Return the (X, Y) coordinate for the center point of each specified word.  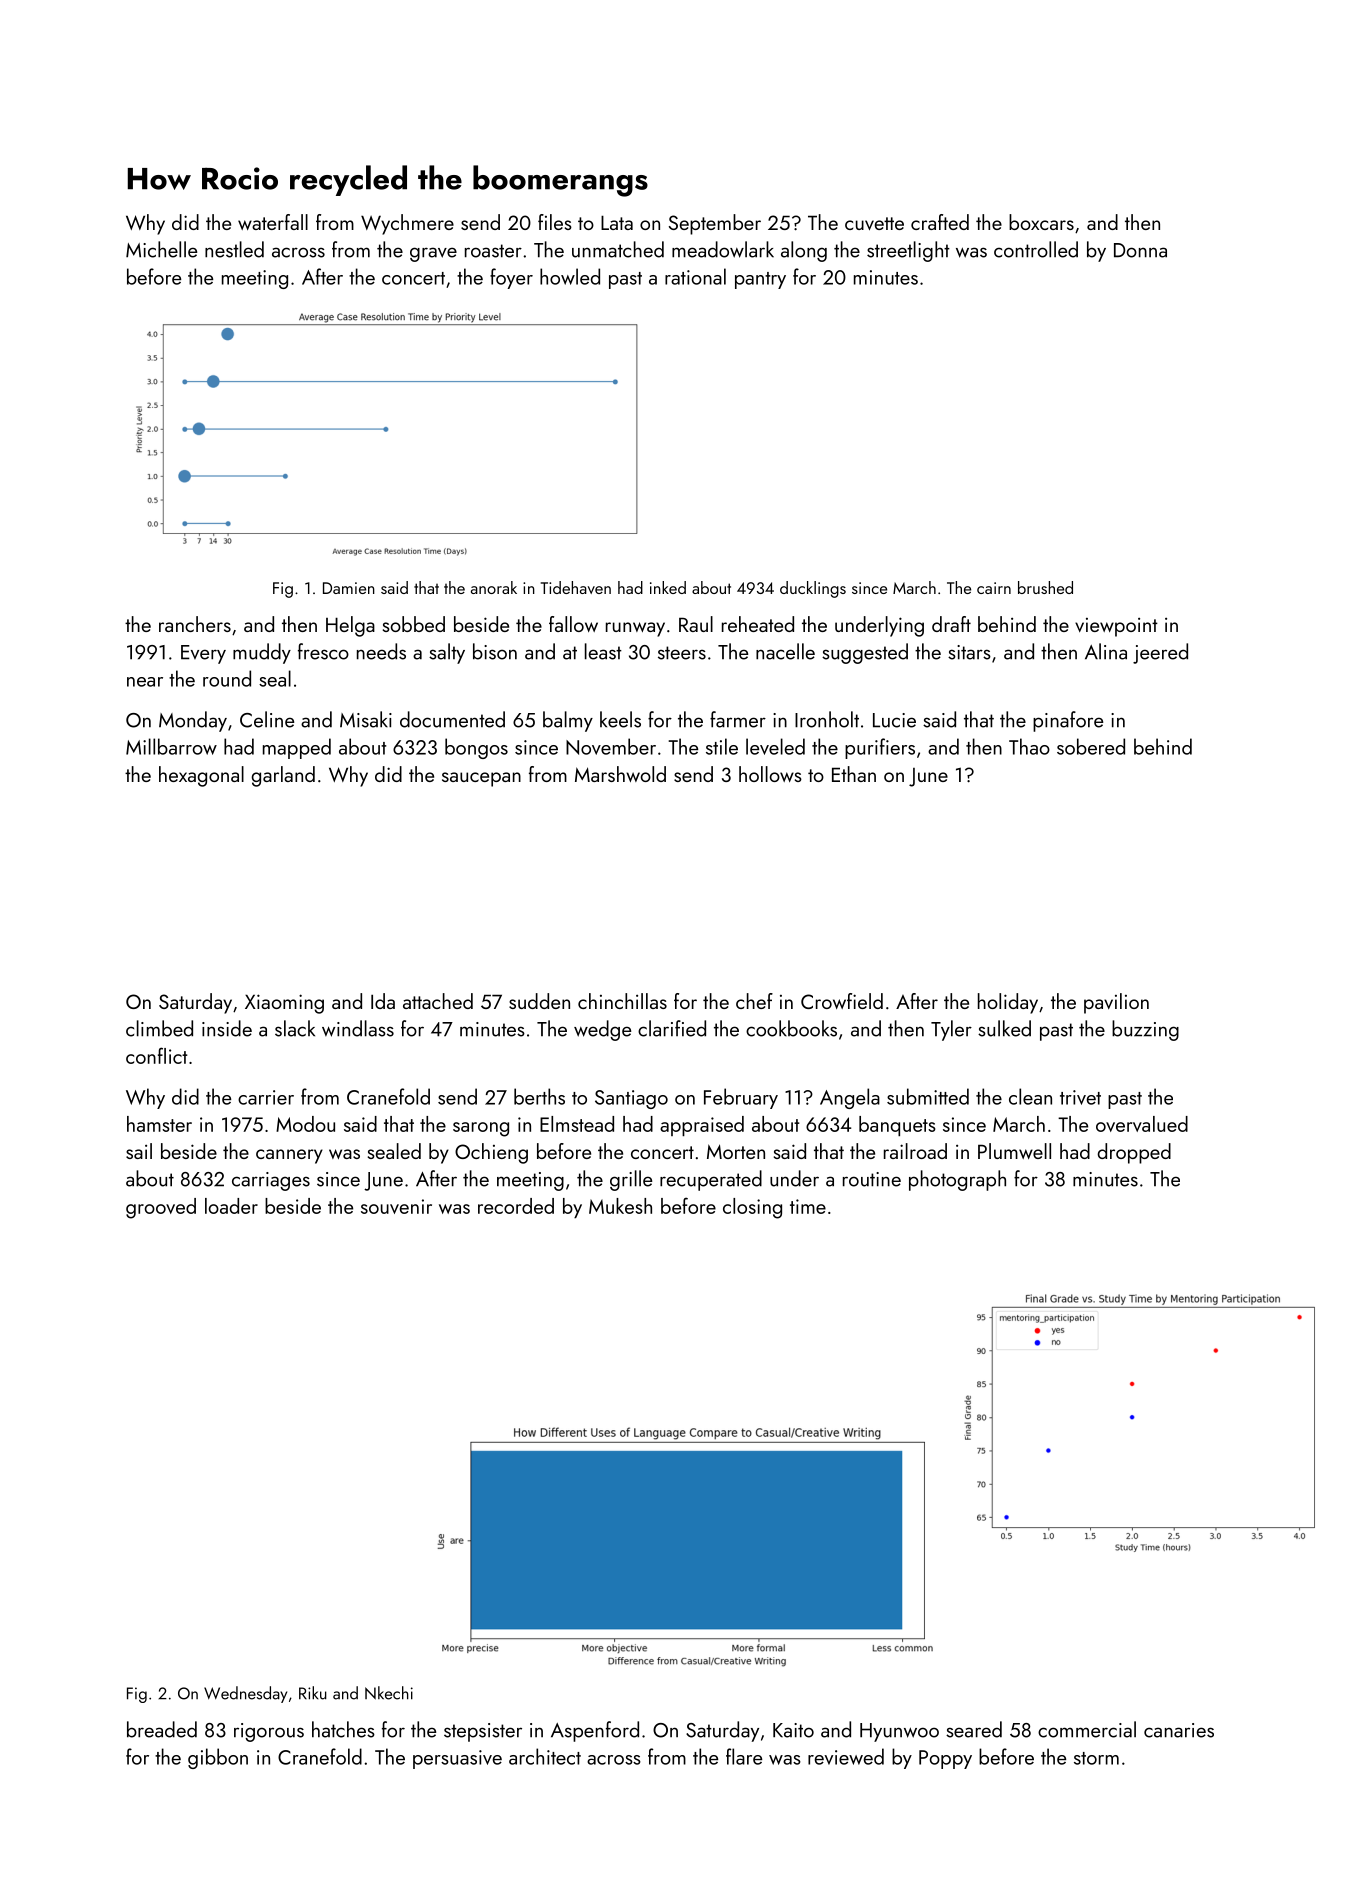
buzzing (1145, 1030)
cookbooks (791, 1028)
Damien (349, 588)
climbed (159, 1028)
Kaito (793, 1730)
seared (974, 1729)
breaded (162, 1729)
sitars (969, 652)
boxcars (1041, 222)
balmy (568, 721)
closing (752, 1208)
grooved (161, 1208)
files (555, 222)
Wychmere (407, 224)
